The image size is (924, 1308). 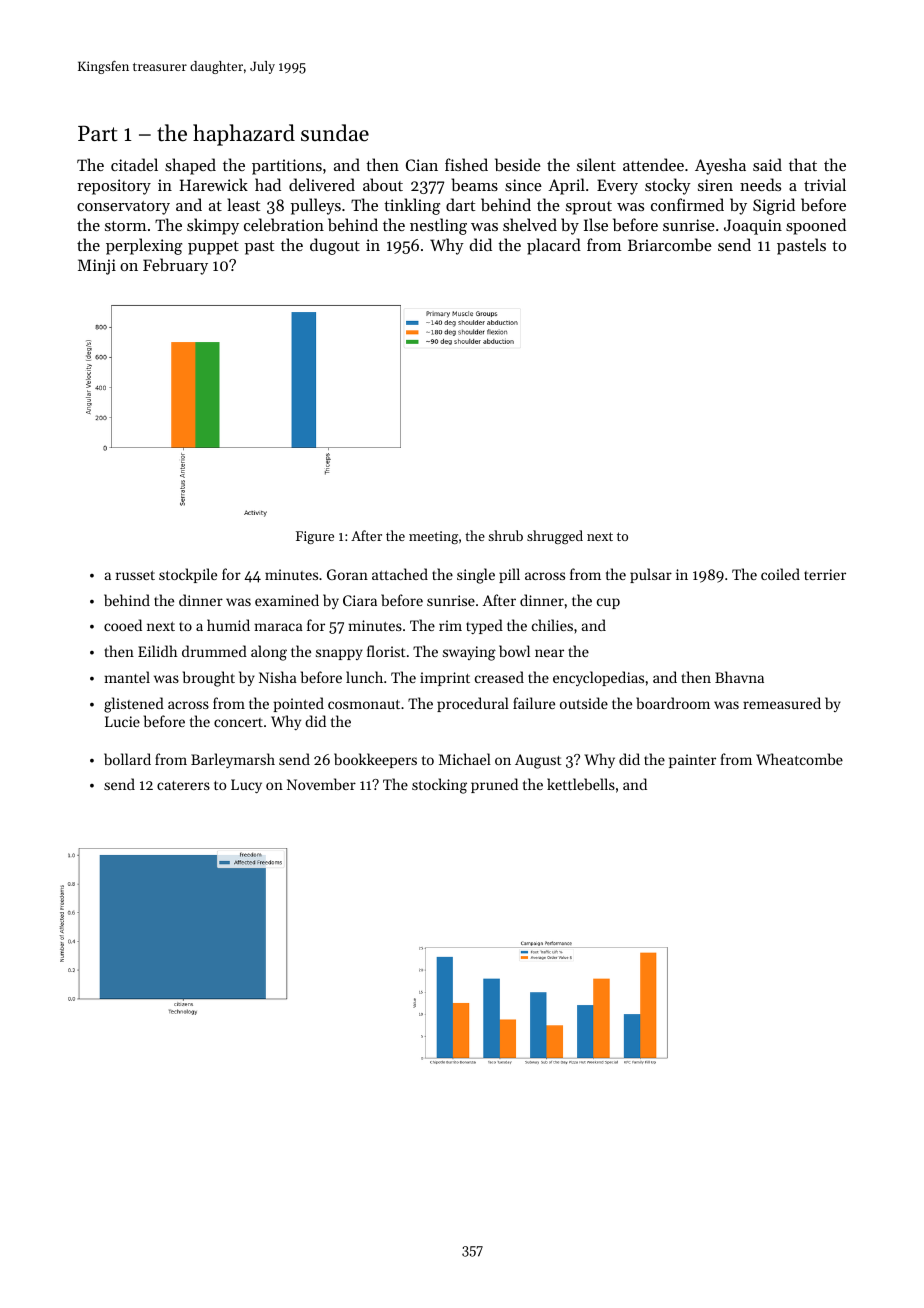 I want to click on mantel, so click(x=127, y=677).
